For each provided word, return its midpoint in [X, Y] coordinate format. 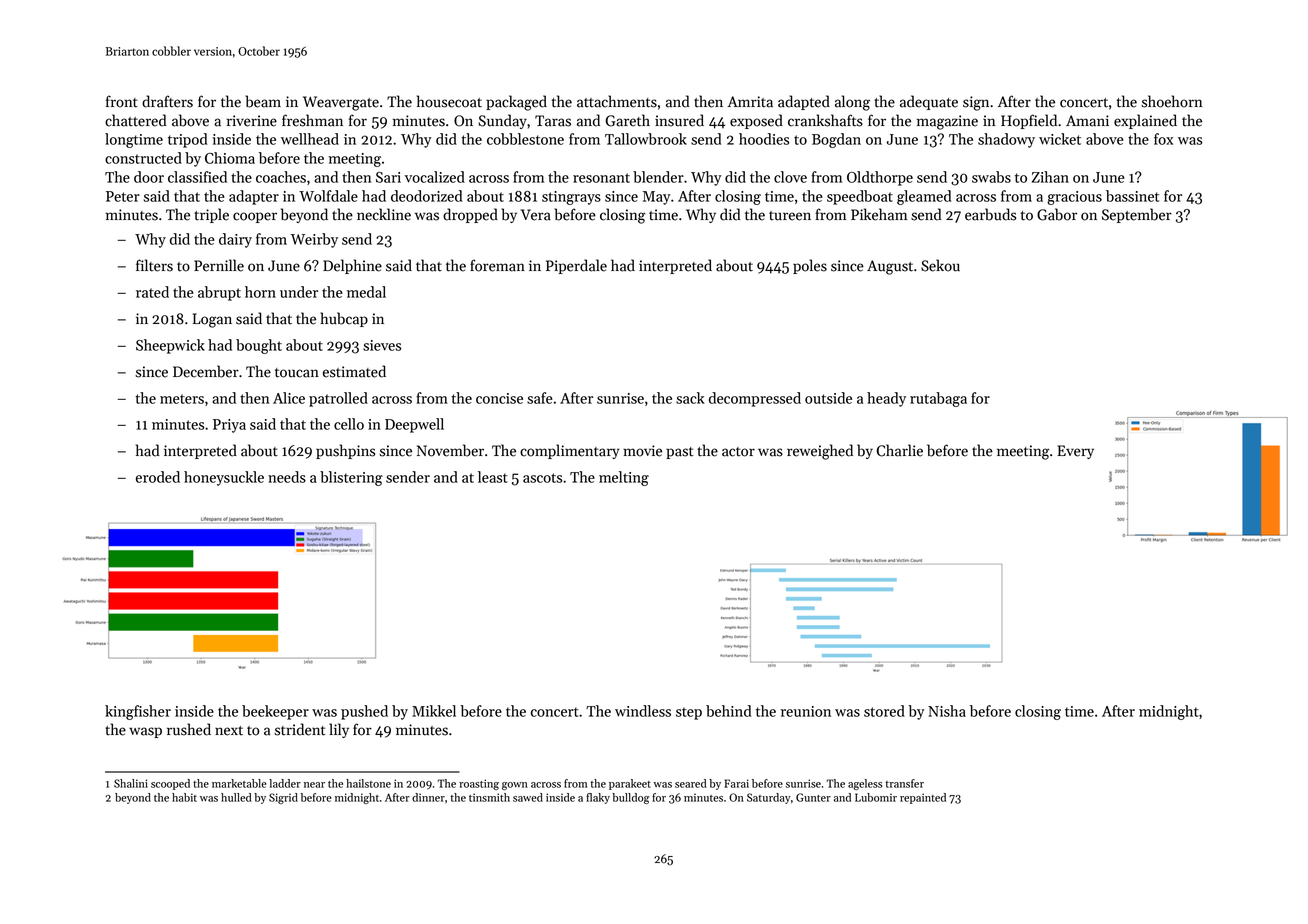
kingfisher [138, 712]
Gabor [1057, 214]
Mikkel [434, 711]
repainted [923, 798]
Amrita [750, 102]
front [122, 101]
